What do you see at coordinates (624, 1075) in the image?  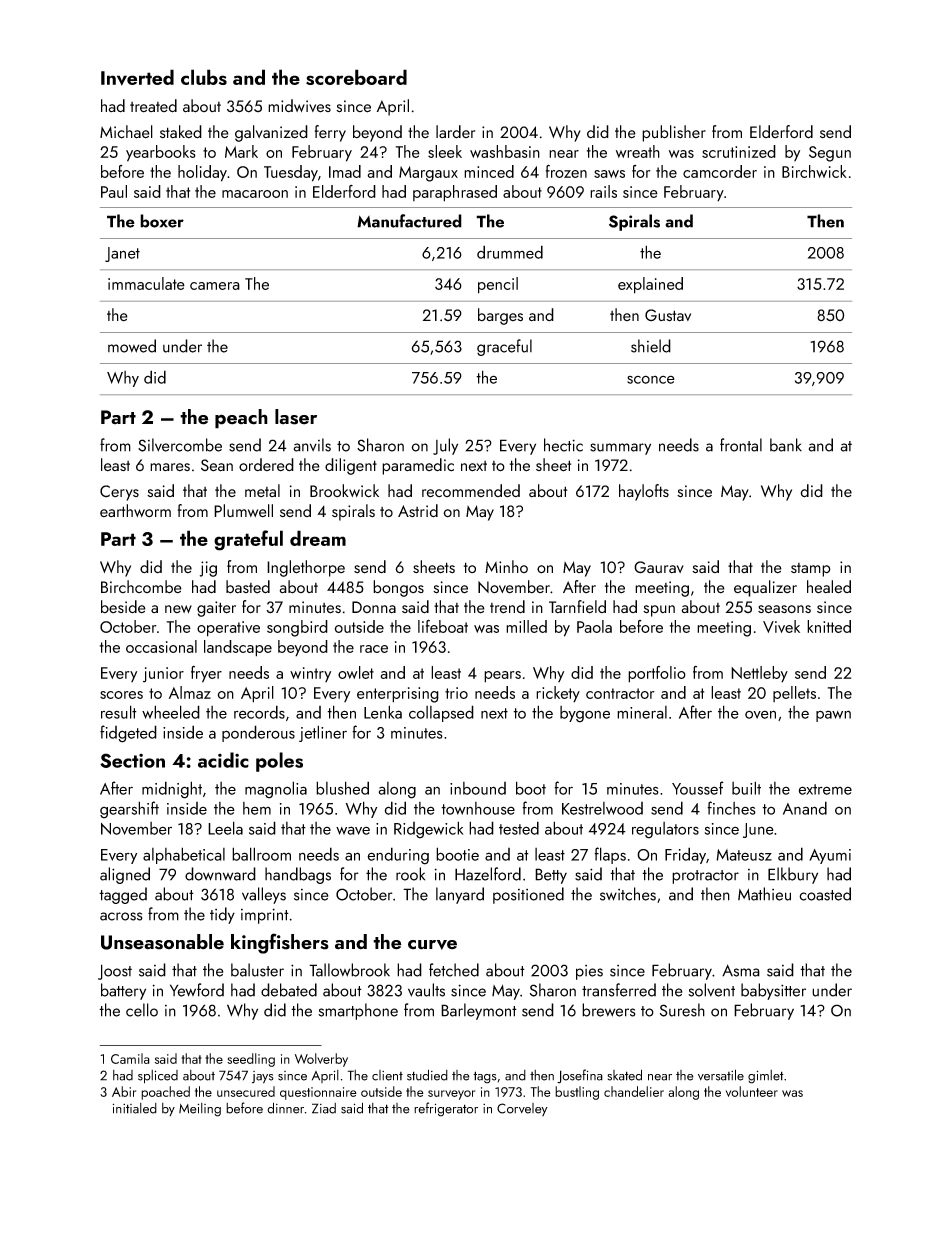 I see `skated` at bounding box center [624, 1075].
